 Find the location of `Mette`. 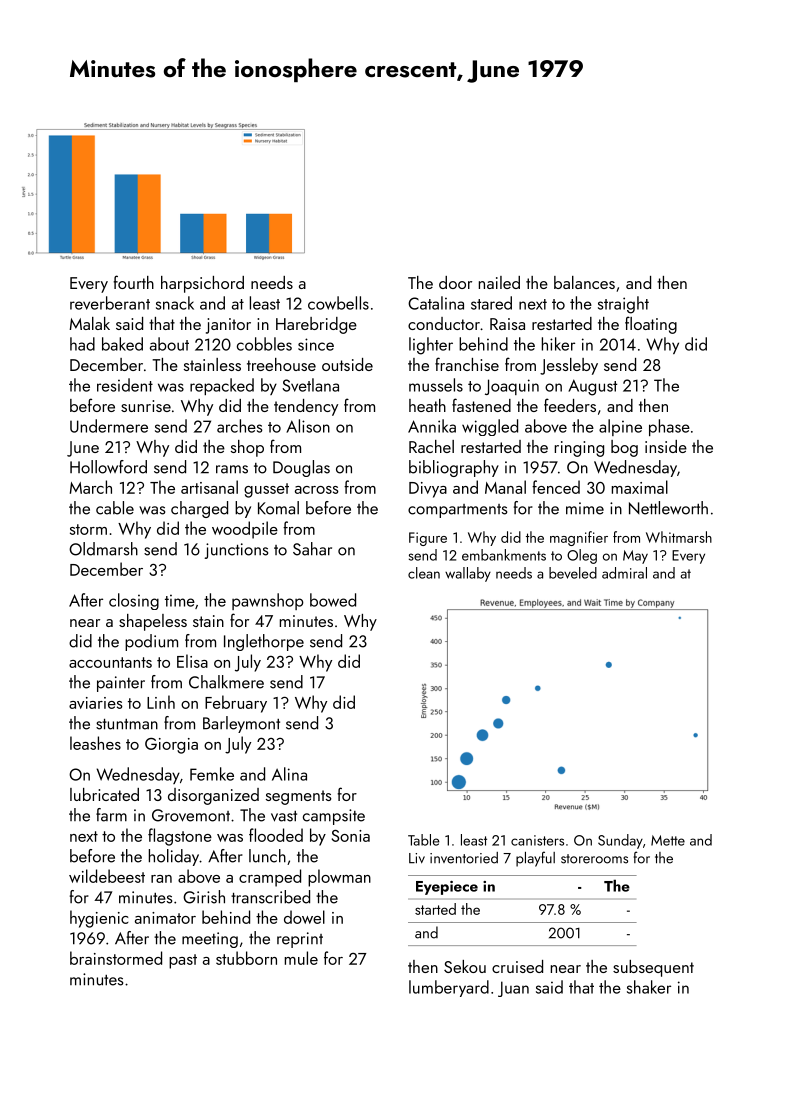

Mette is located at coordinates (668, 840).
